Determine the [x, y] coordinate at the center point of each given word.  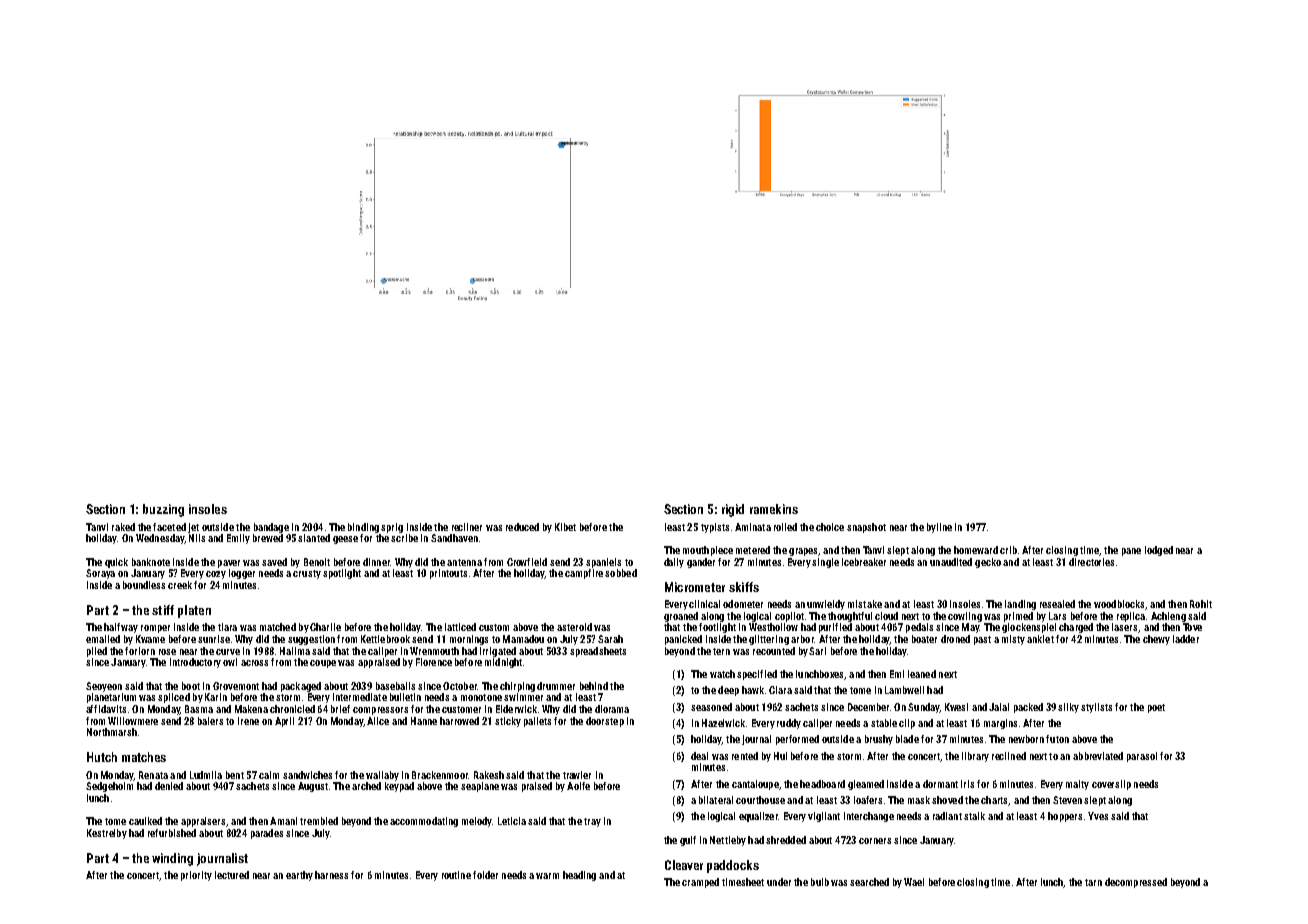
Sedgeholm [109, 787]
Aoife [578, 786]
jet [193, 528]
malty [1077, 785]
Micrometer [695, 587]
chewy [1156, 640]
